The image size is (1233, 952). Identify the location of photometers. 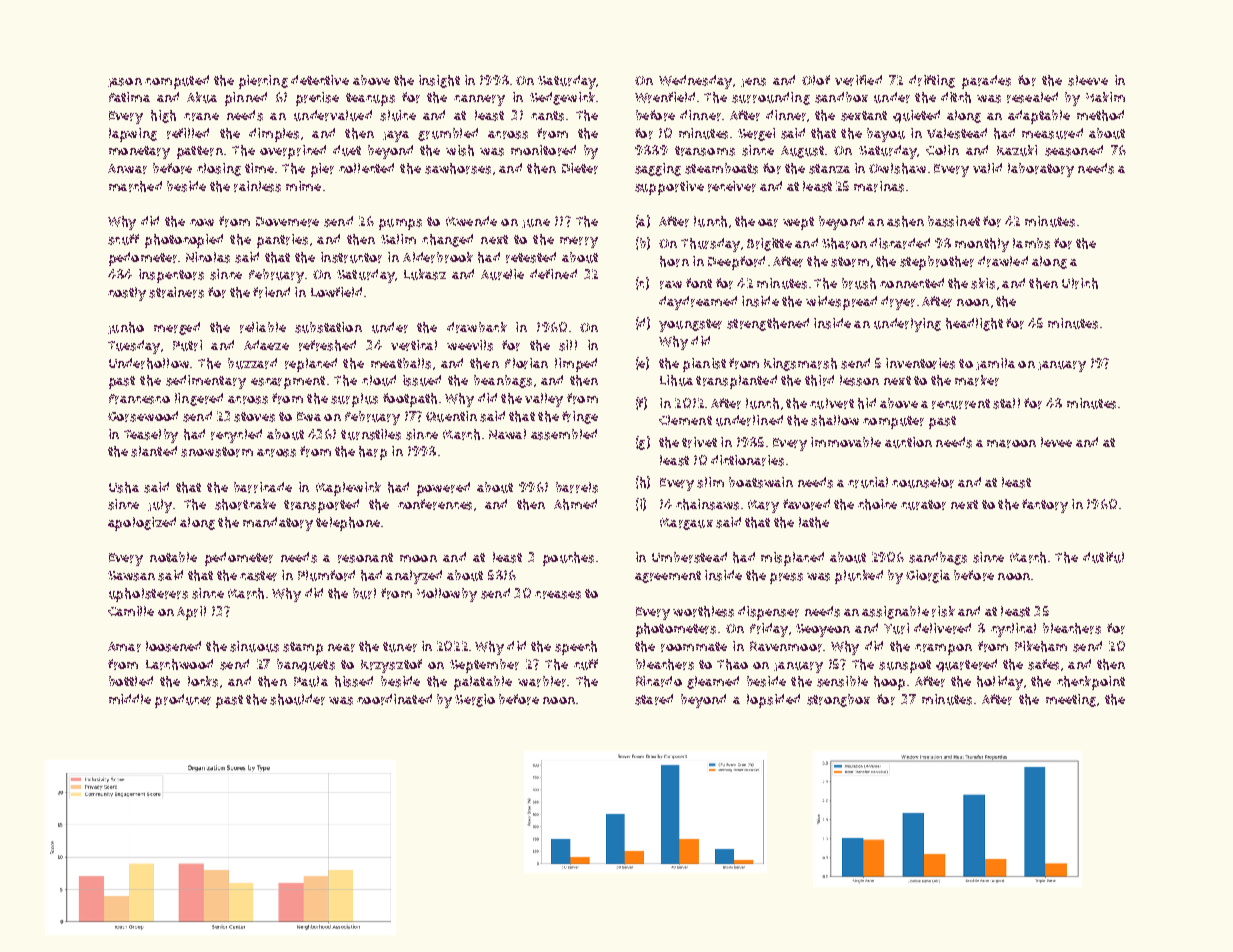
(676, 630).
